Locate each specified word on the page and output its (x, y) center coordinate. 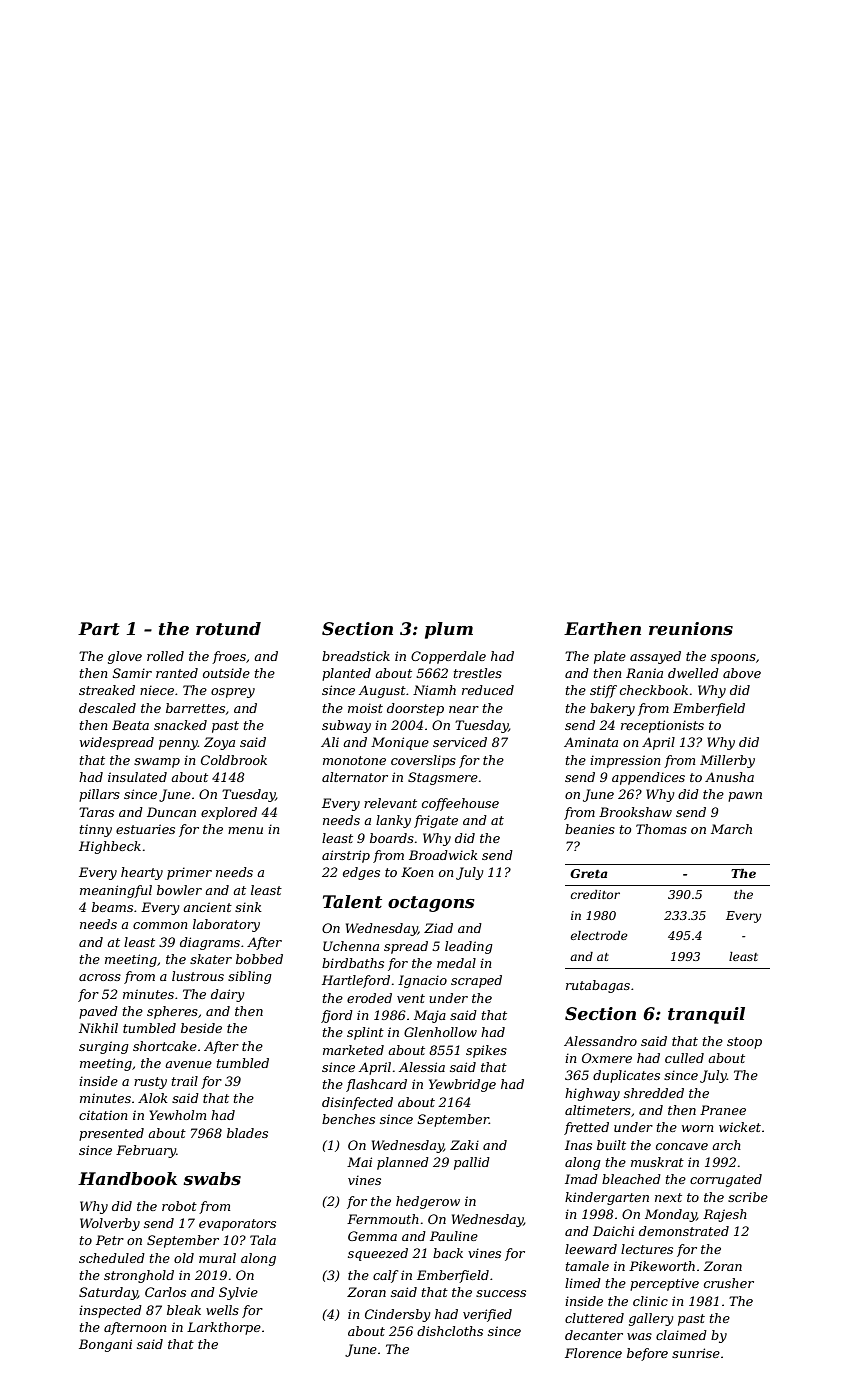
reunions (691, 629)
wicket (740, 1127)
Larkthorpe (224, 1328)
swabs (212, 1179)
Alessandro (600, 1041)
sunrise (696, 1353)
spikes (486, 1051)
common (160, 925)
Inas (578, 1145)
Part (99, 629)
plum (449, 630)
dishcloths (450, 1331)
